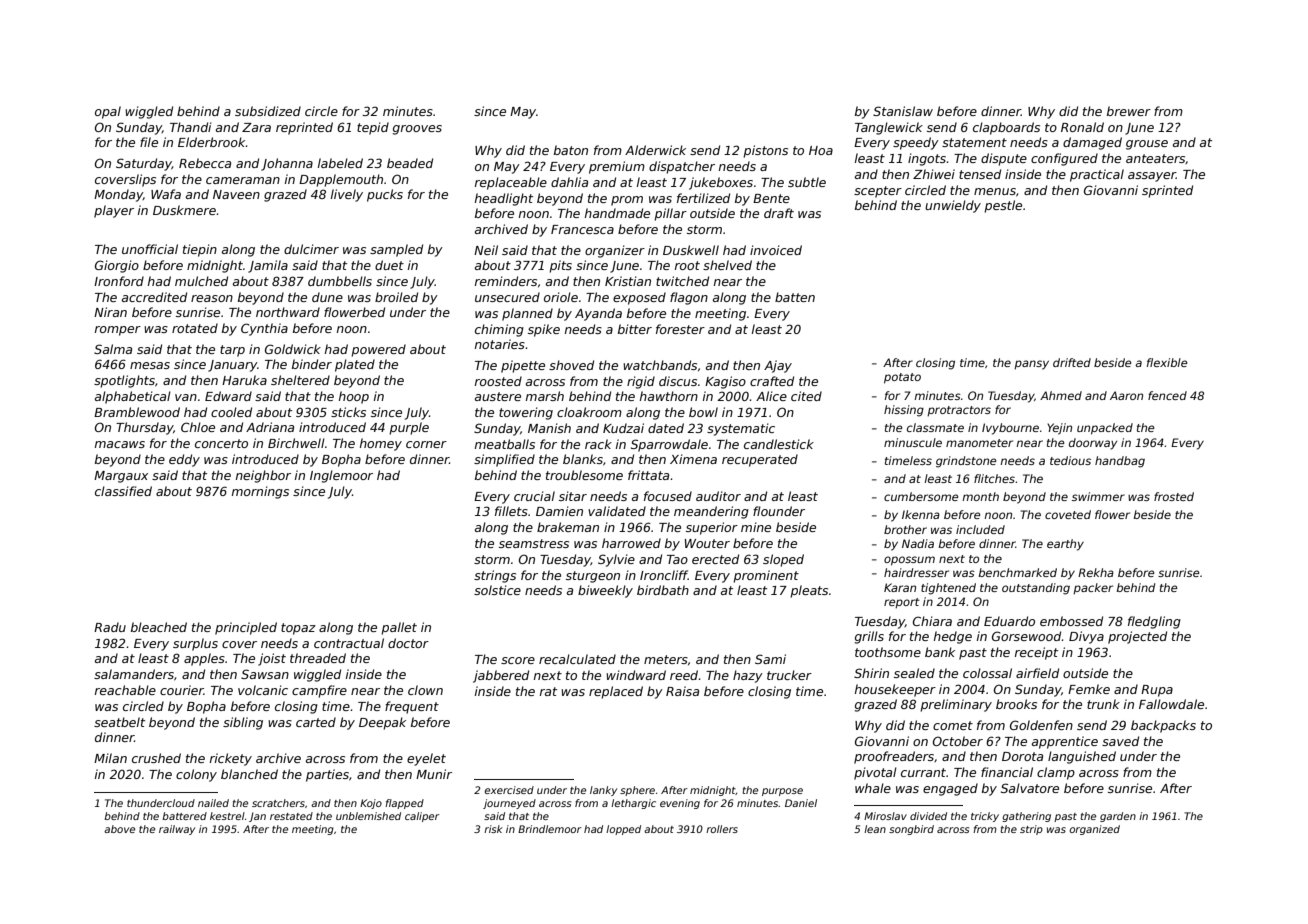 Image resolution: width=1308 pixels, height=924 pixels. What do you see at coordinates (268, 111) in the screenshot?
I see `subsidized` at bounding box center [268, 111].
